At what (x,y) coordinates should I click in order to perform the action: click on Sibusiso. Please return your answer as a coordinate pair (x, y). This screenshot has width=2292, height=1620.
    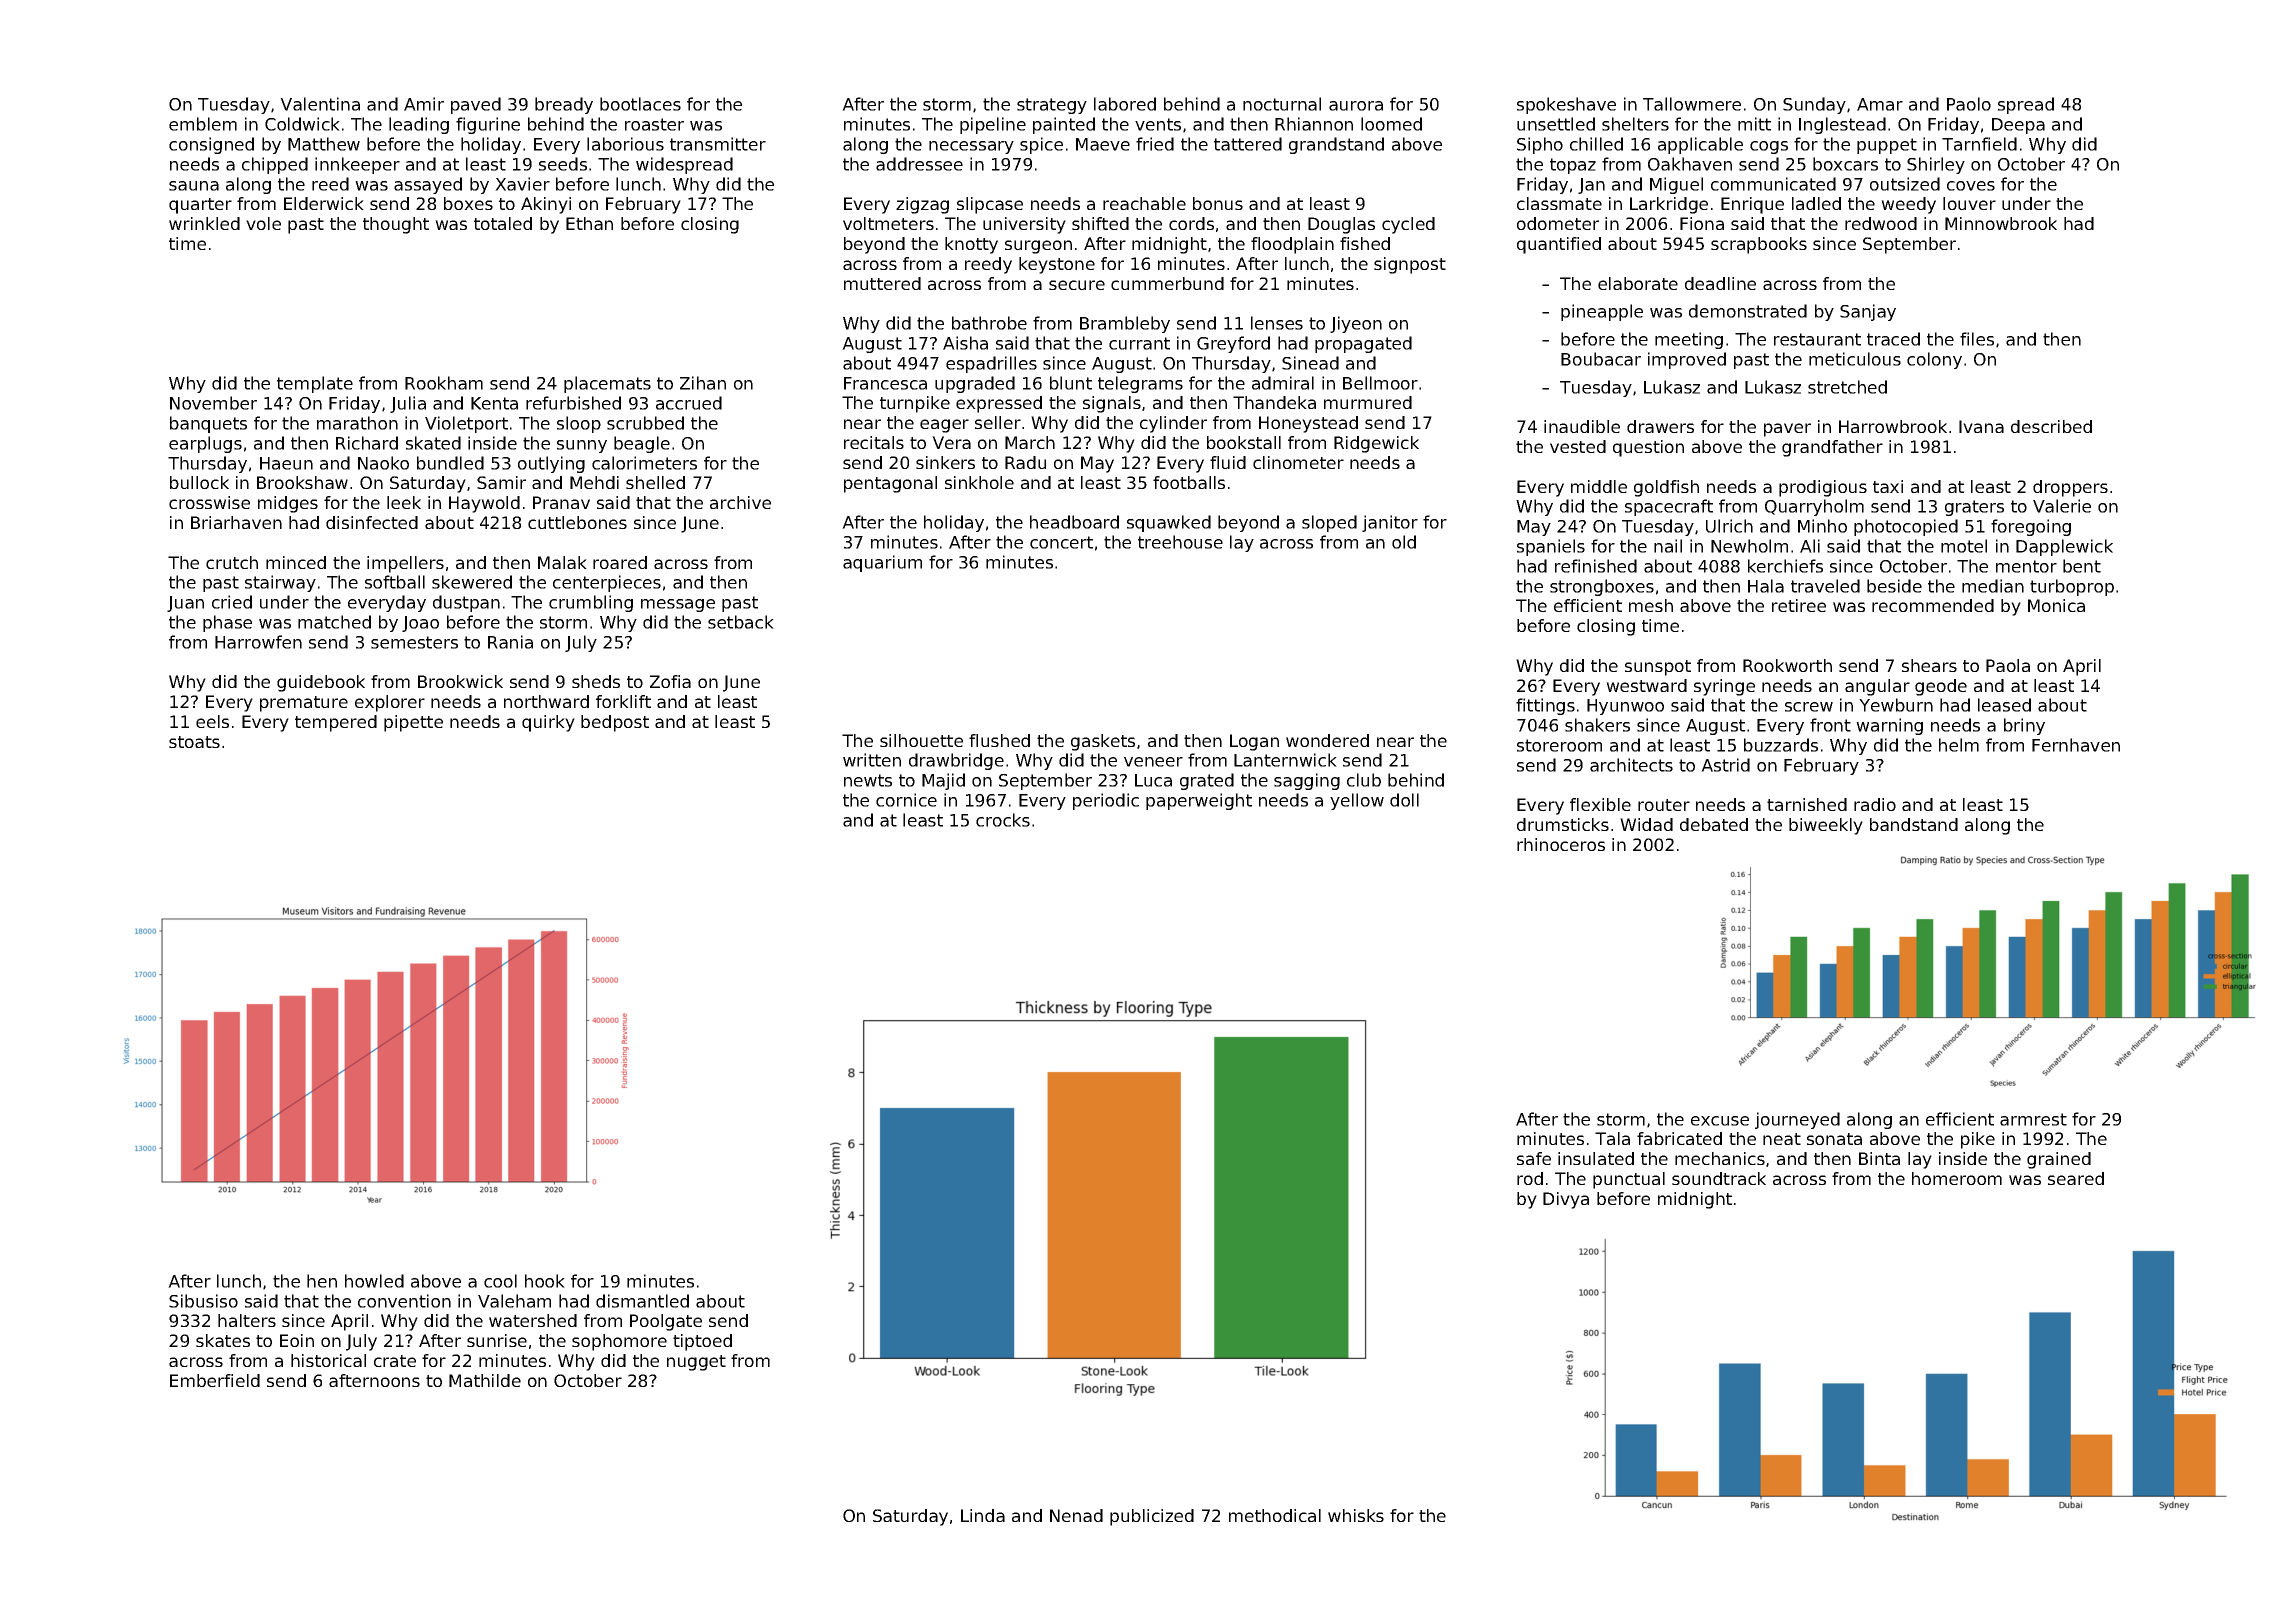
    Looking at the image, I should click on (203, 1301).
